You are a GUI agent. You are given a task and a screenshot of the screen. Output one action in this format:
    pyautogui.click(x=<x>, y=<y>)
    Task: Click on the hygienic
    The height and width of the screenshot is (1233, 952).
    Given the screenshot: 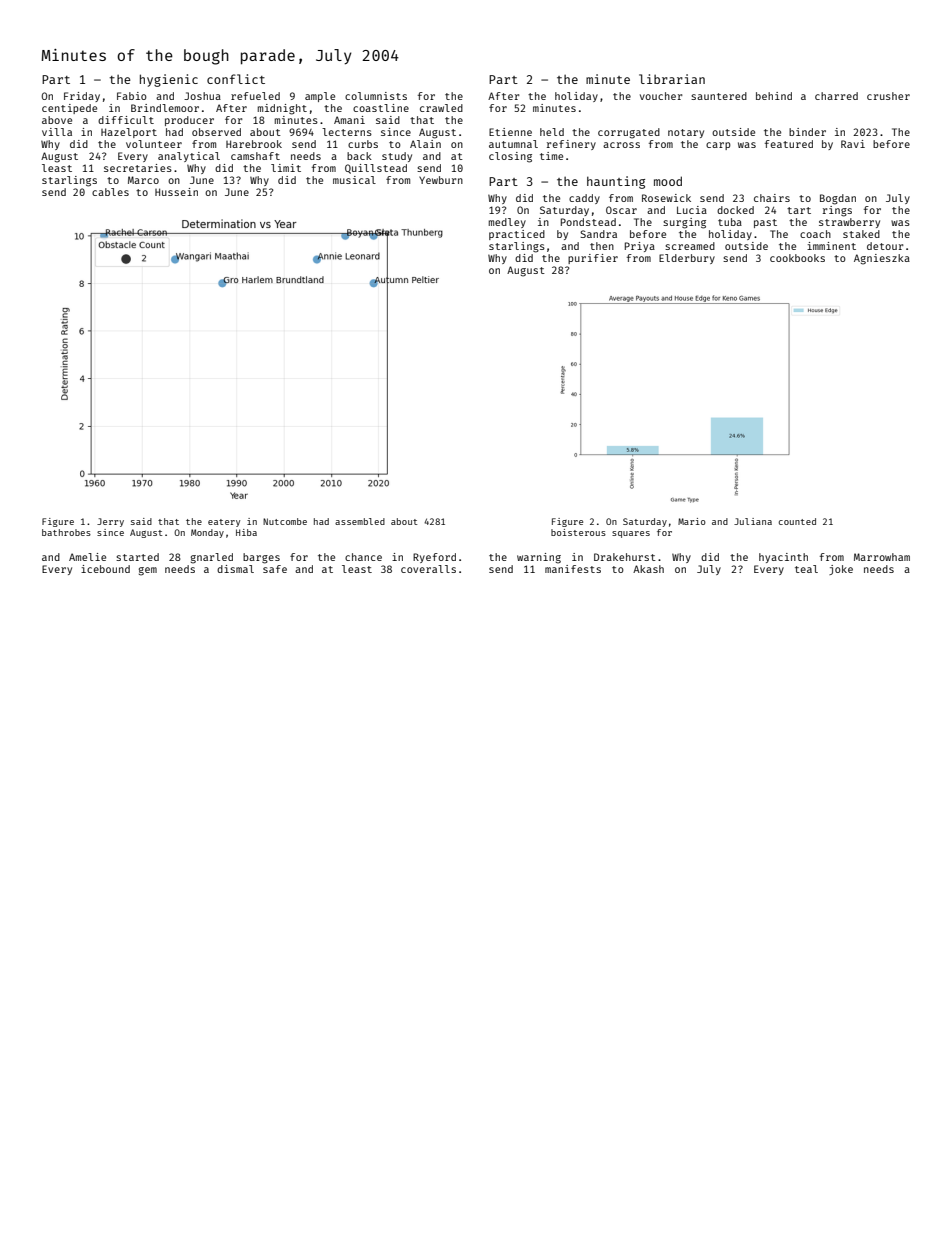 What is the action you would take?
    pyautogui.click(x=169, y=80)
